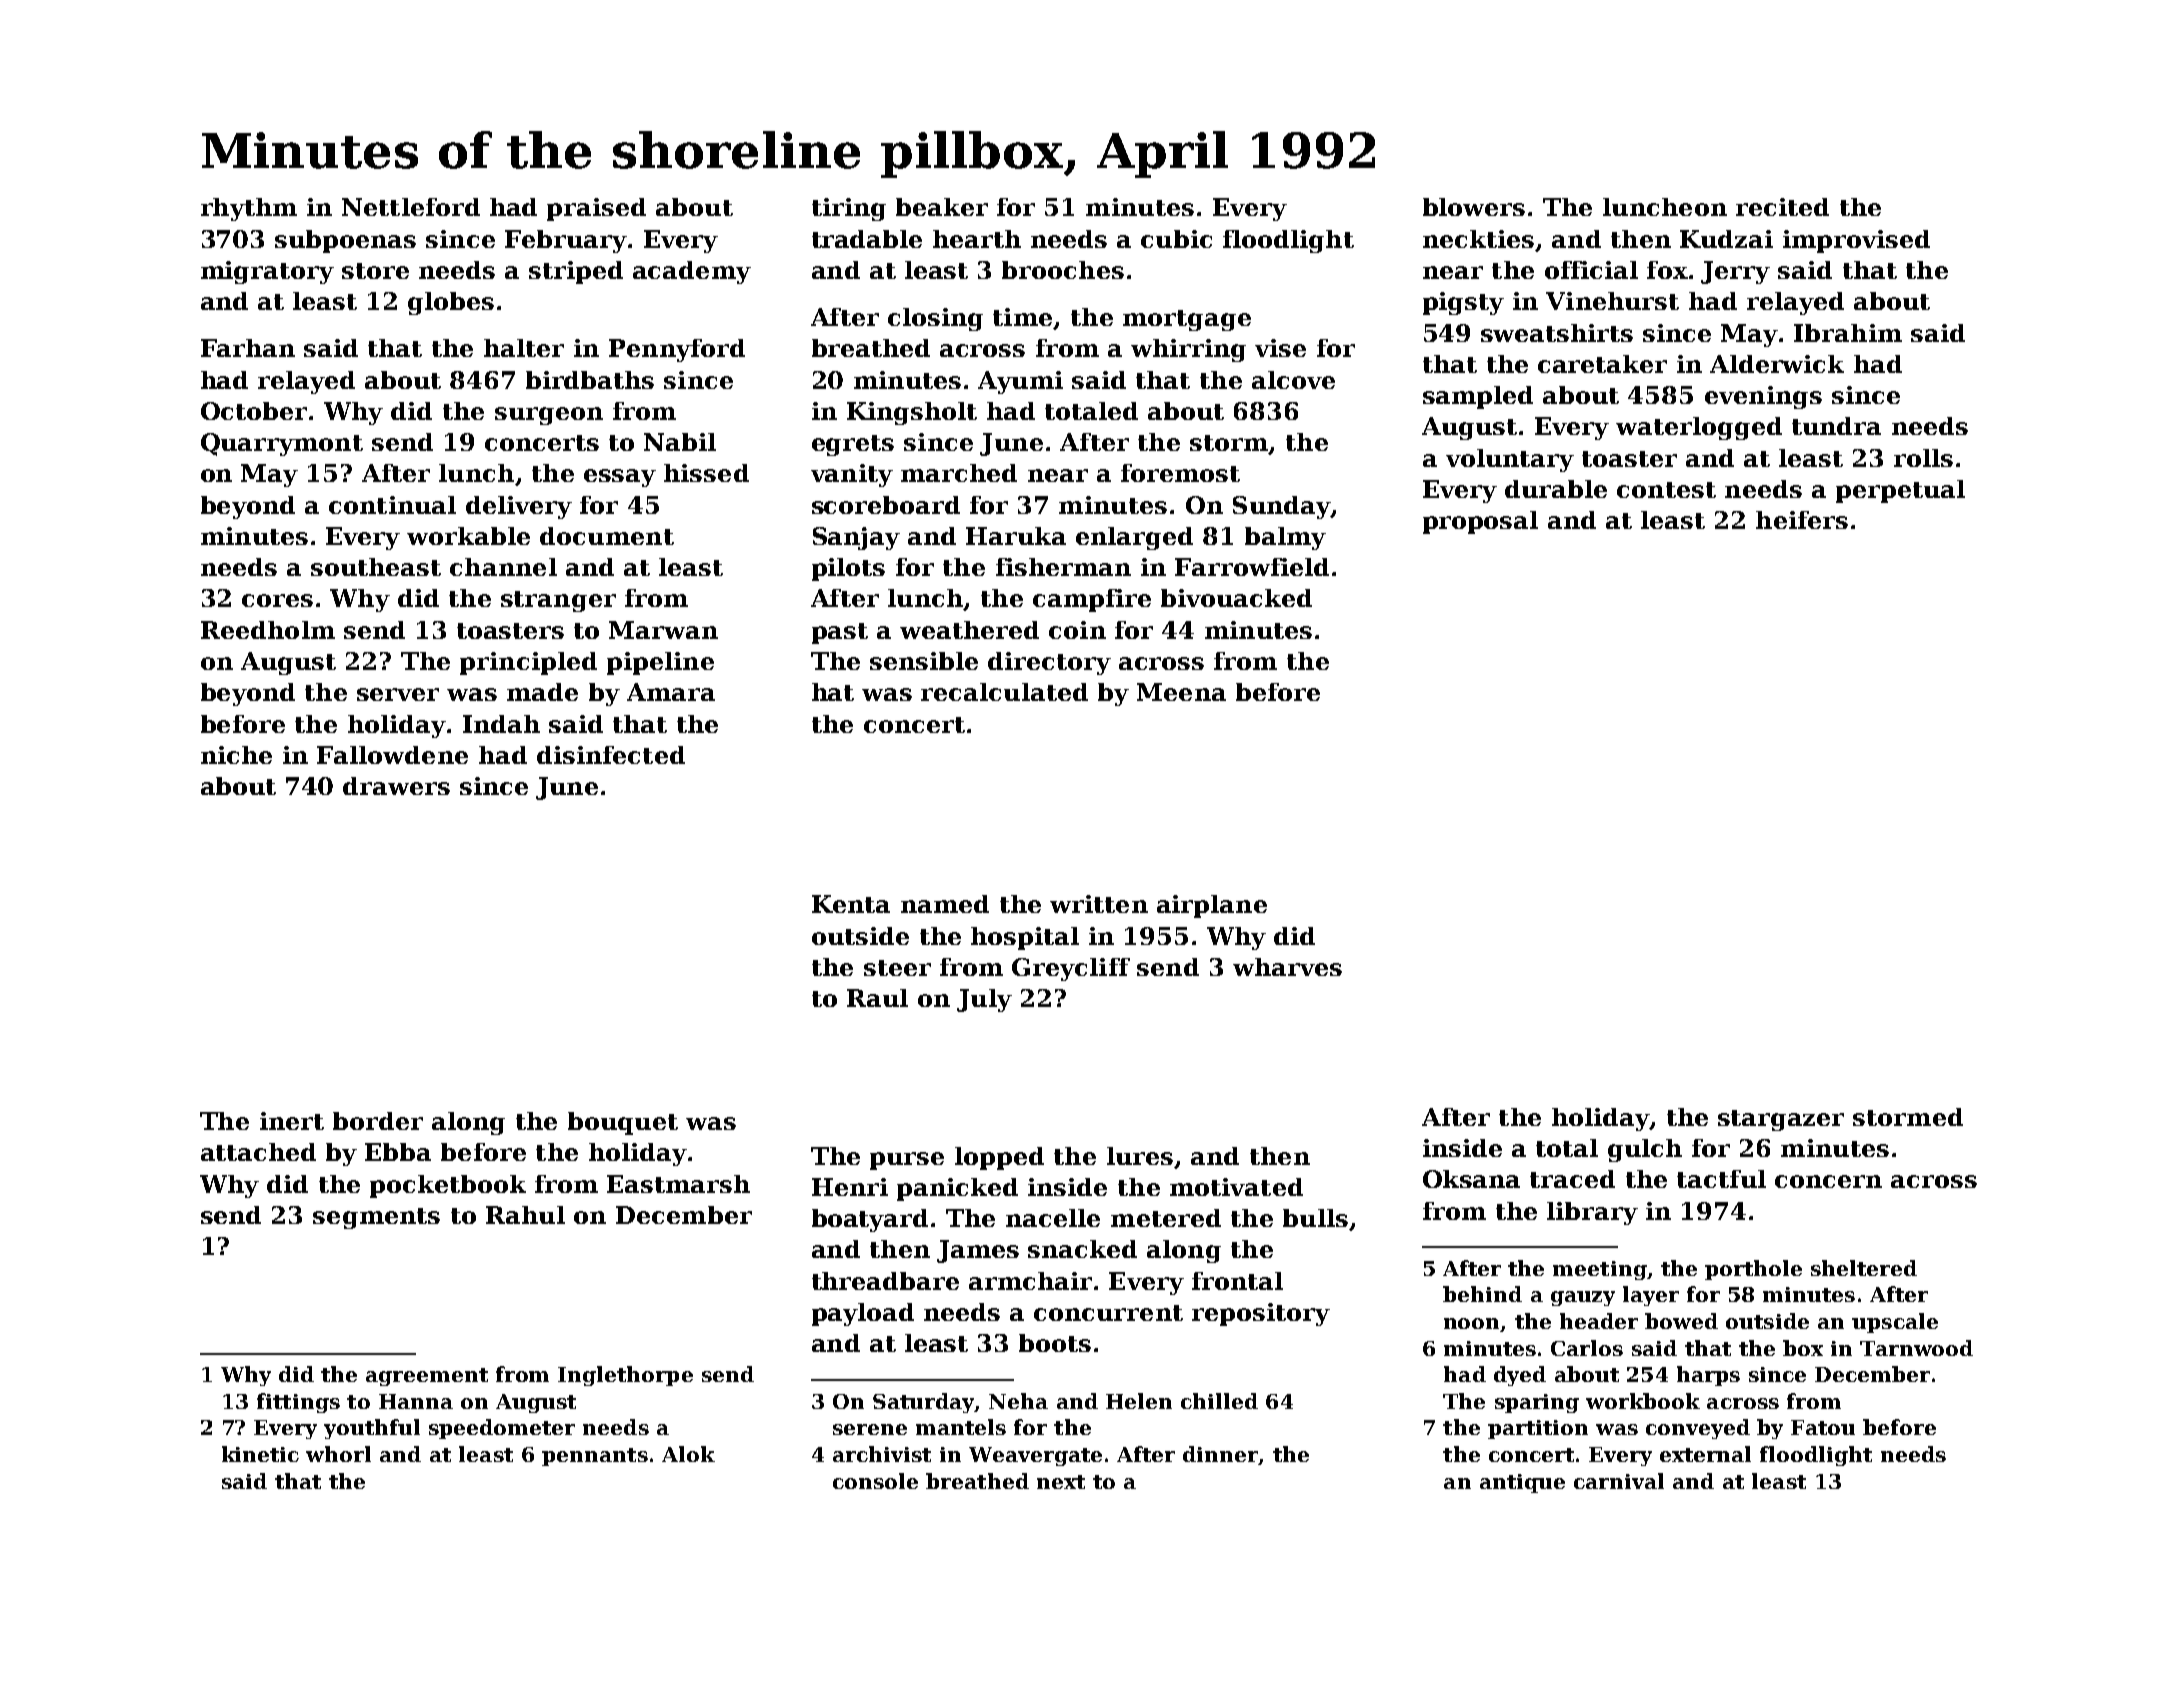 This screenshot has width=2178, height=1683. What do you see at coordinates (1782, 207) in the screenshot?
I see `recited` at bounding box center [1782, 207].
